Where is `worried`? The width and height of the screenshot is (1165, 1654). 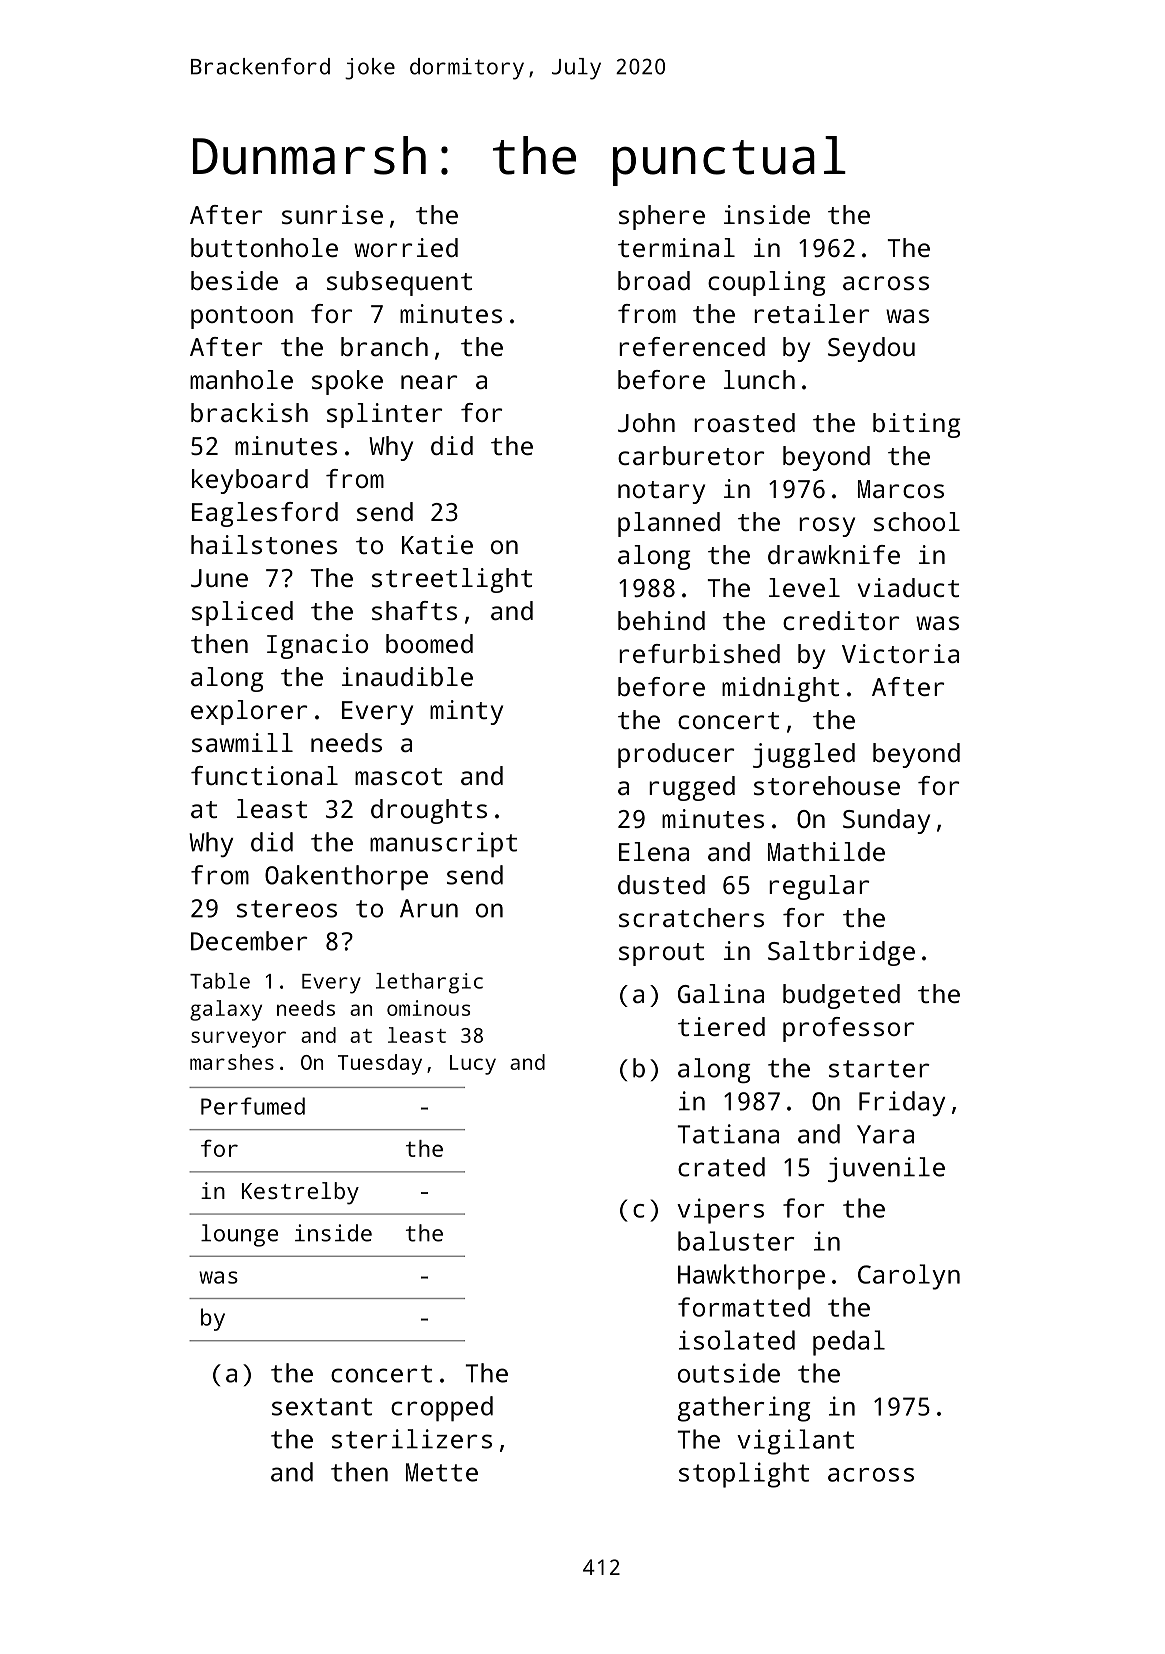 worried is located at coordinates (406, 247).
